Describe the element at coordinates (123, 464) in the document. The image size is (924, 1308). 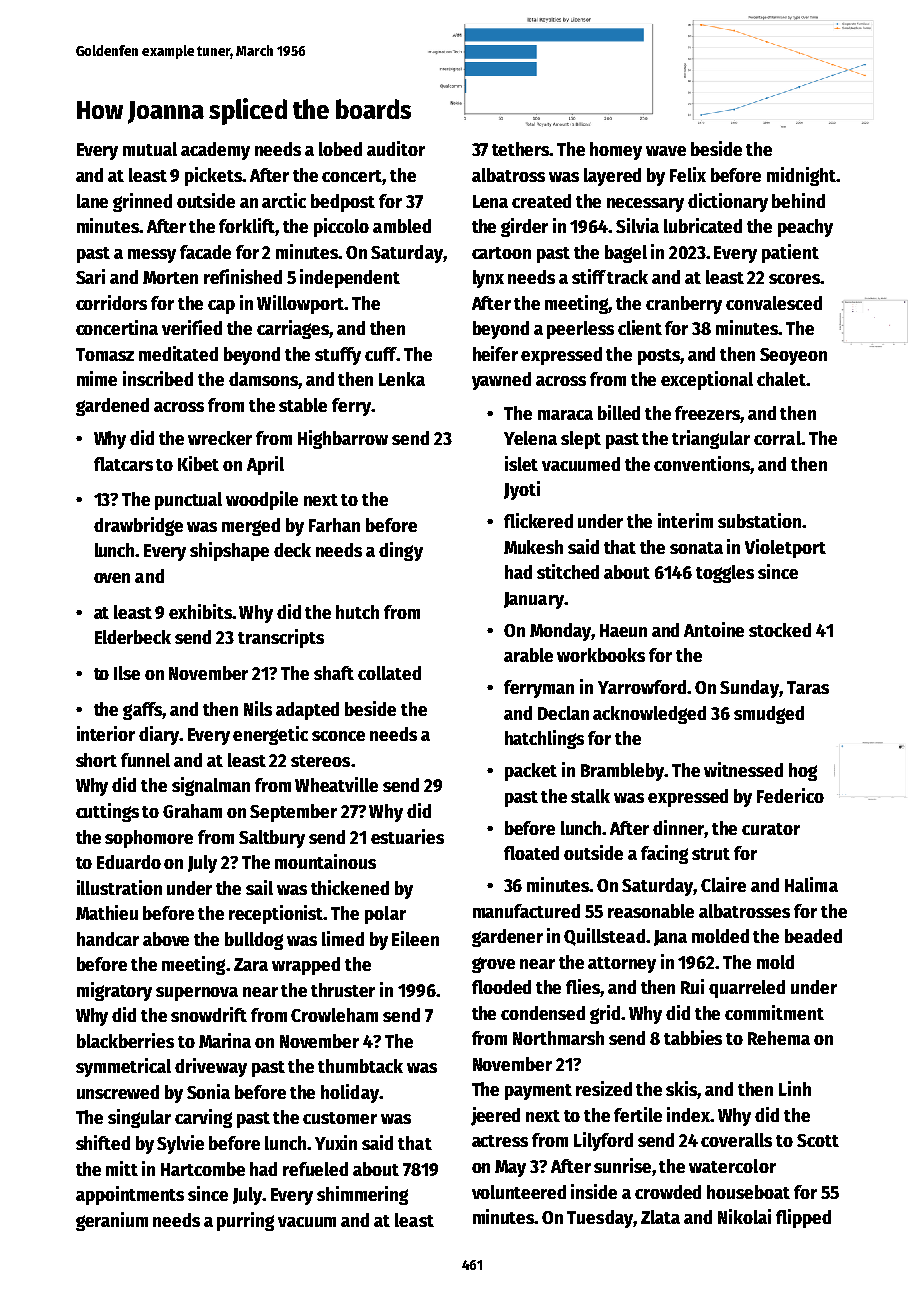
I see `flatcars` at that location.
